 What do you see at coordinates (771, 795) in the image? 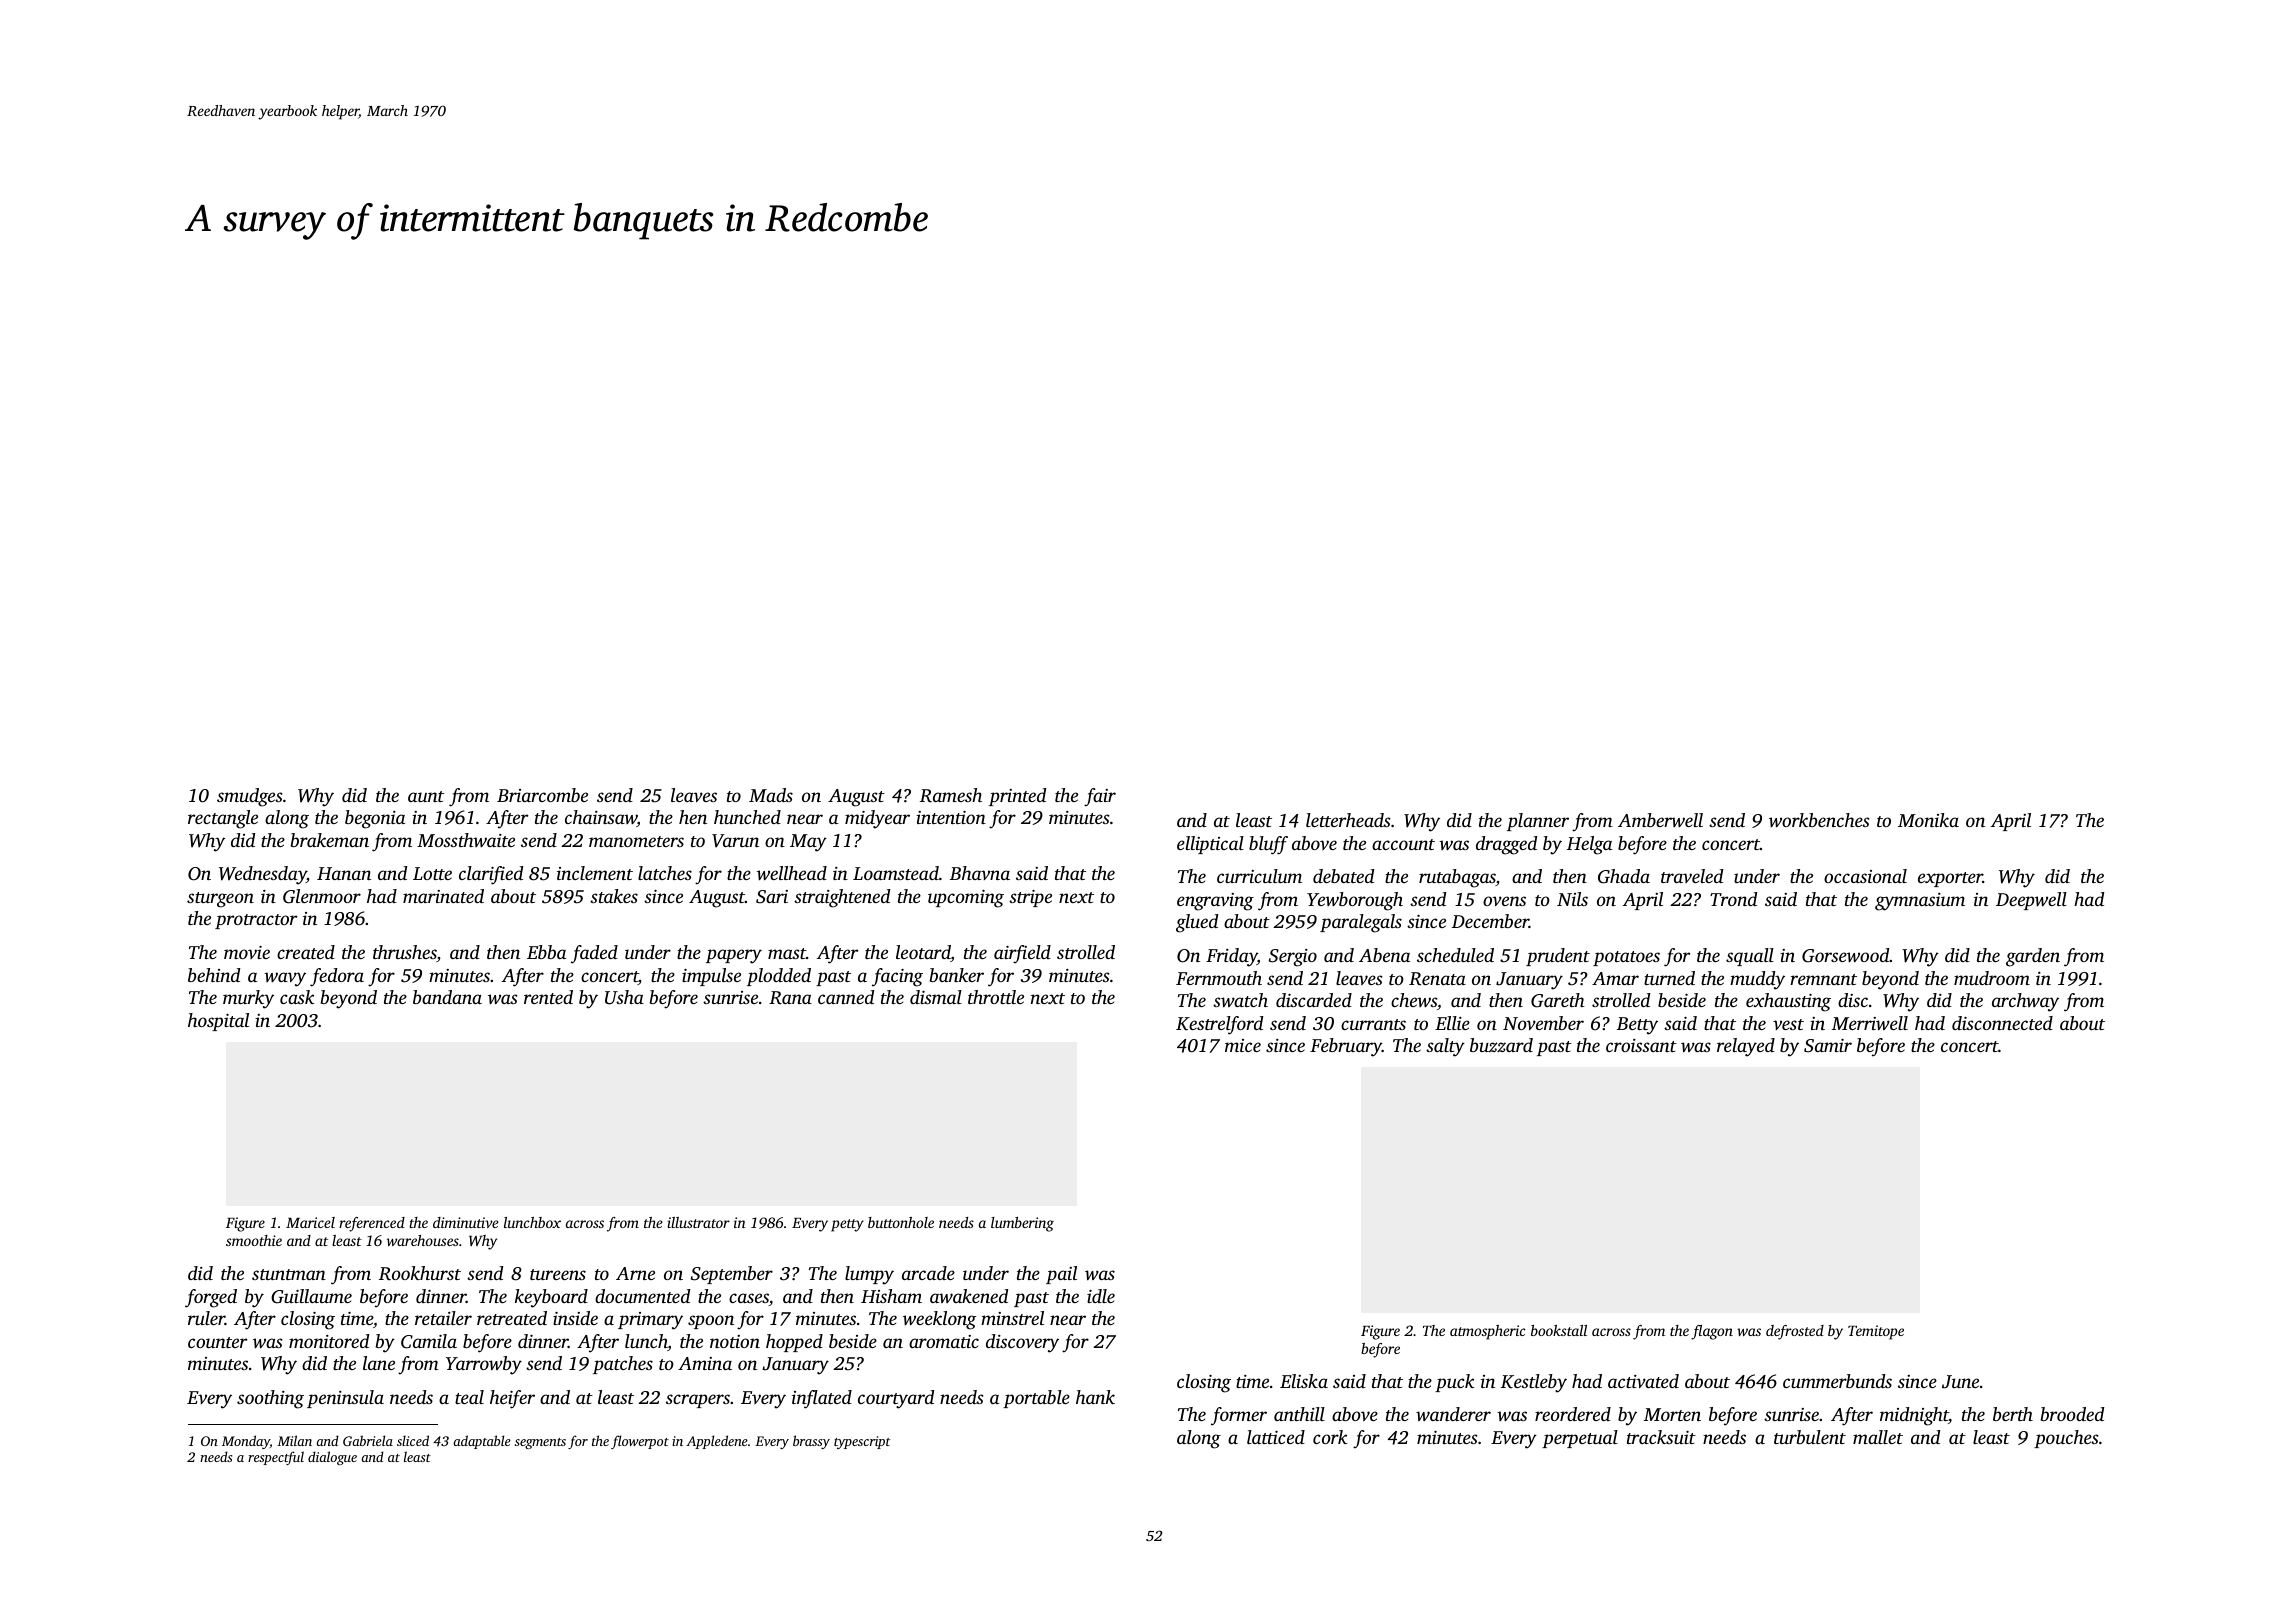
I see `Mads` at bounding box center [771, 795].
